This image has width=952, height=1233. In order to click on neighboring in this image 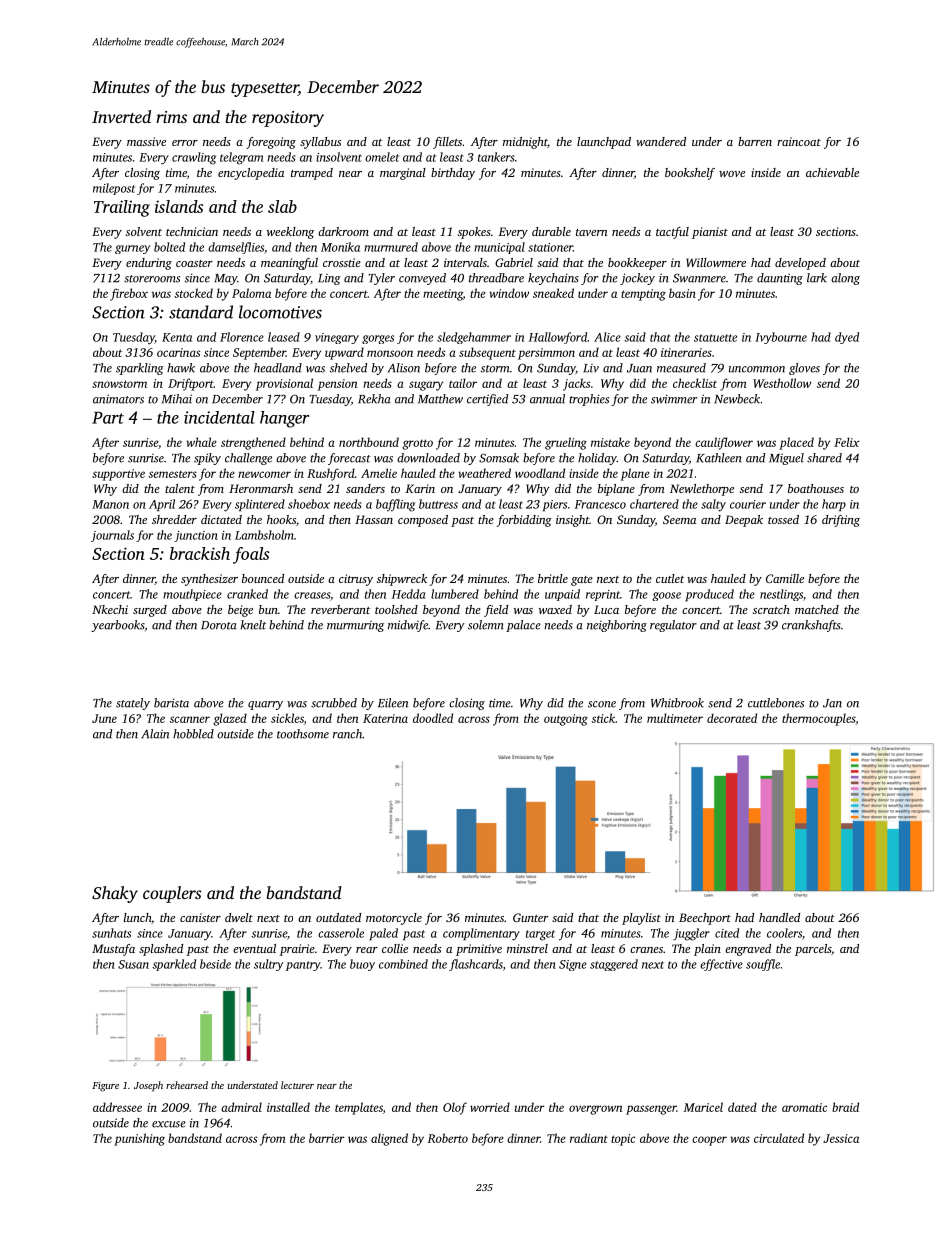, I will do `click(617, 626)`.
